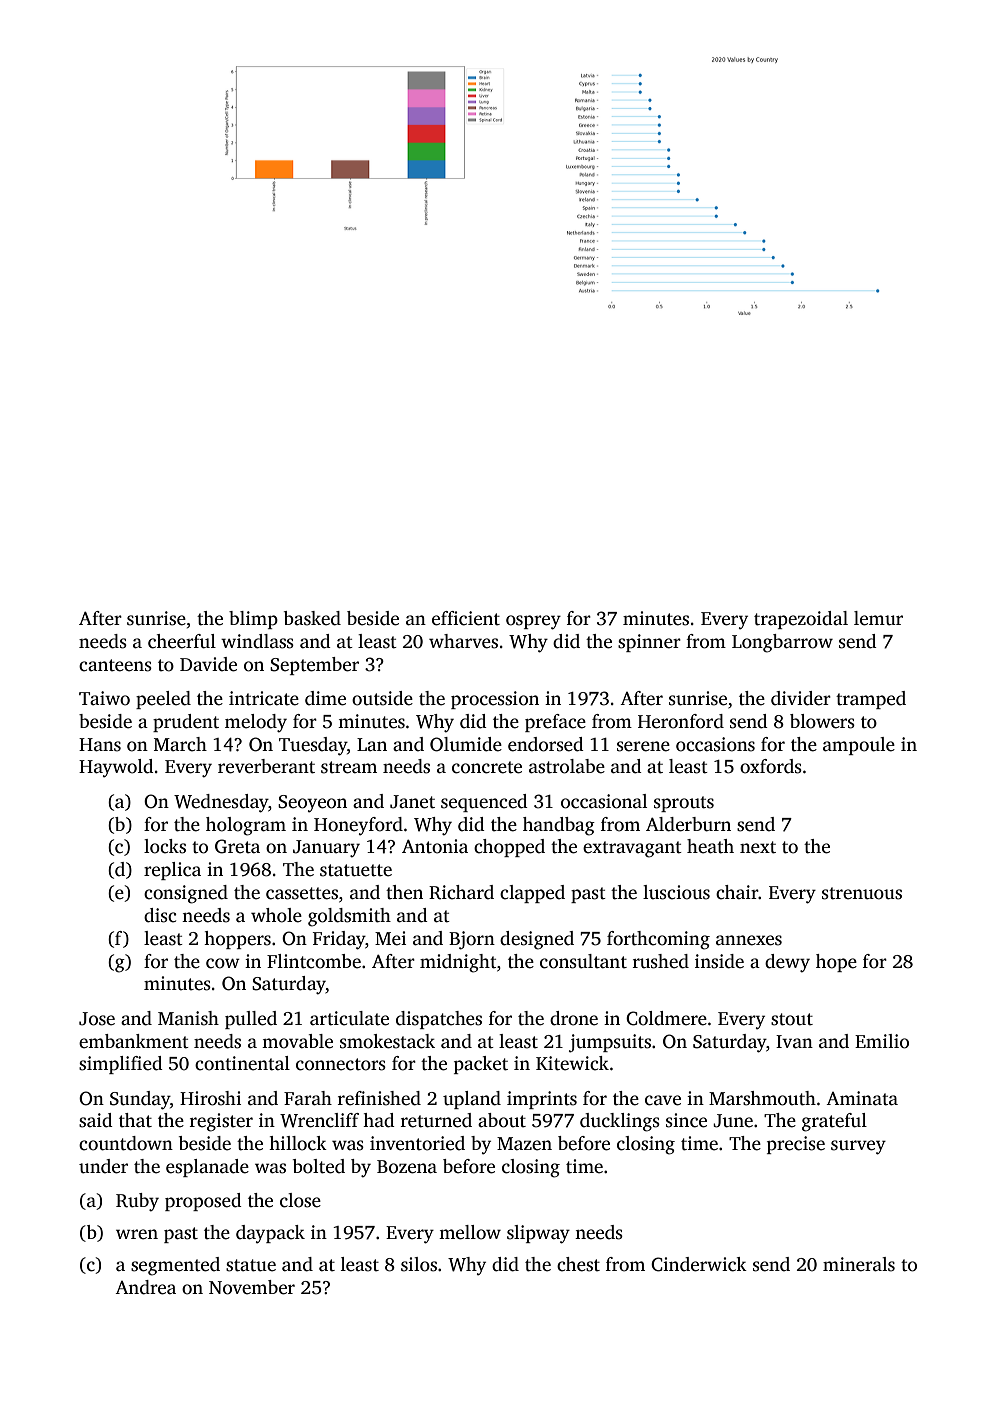 Image resolution: width=999 pixels, height=1420 pixels. Describe the element at coordinates (358, 826) in the document. I see `Honeyford` at that location.
